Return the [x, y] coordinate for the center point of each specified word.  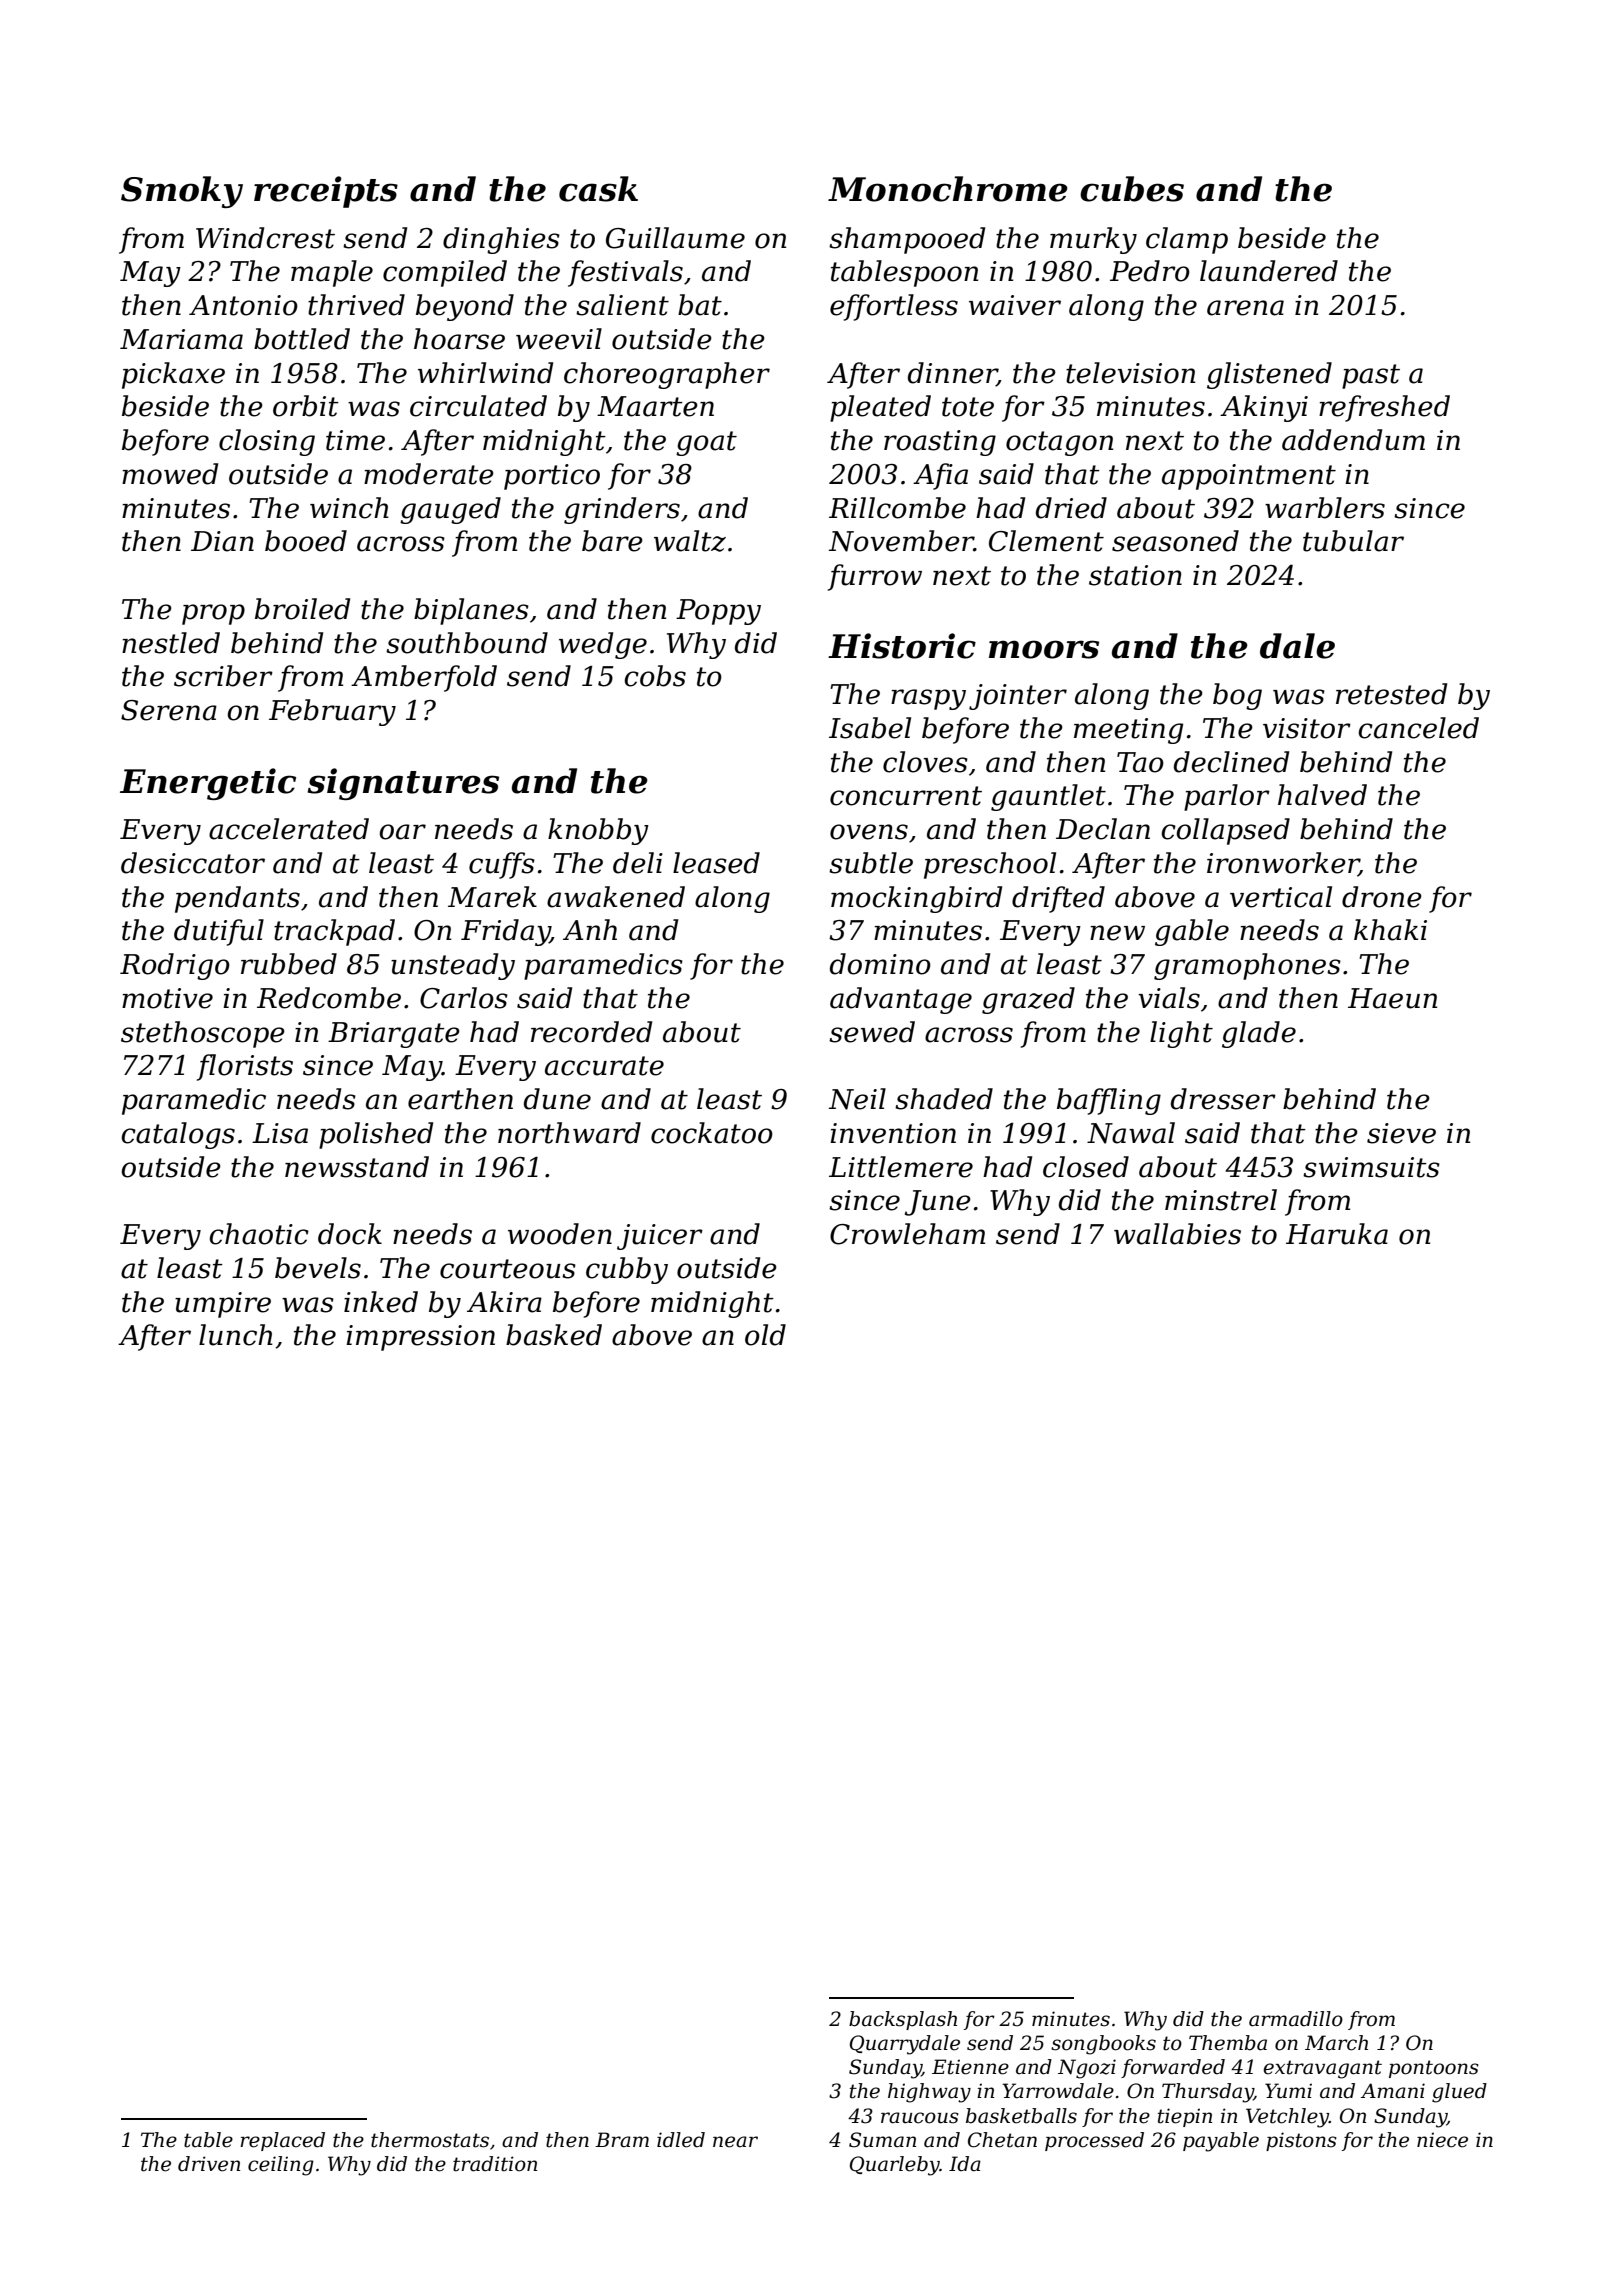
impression [420, 1338]
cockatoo [712, 1133]
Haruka [1337, 1234]
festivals [625, 273]
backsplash [903, 2020]
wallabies [1177, 1234]
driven [209, 2164]
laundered [1269, 271]
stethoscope [203, 1034]
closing [267, 442]
